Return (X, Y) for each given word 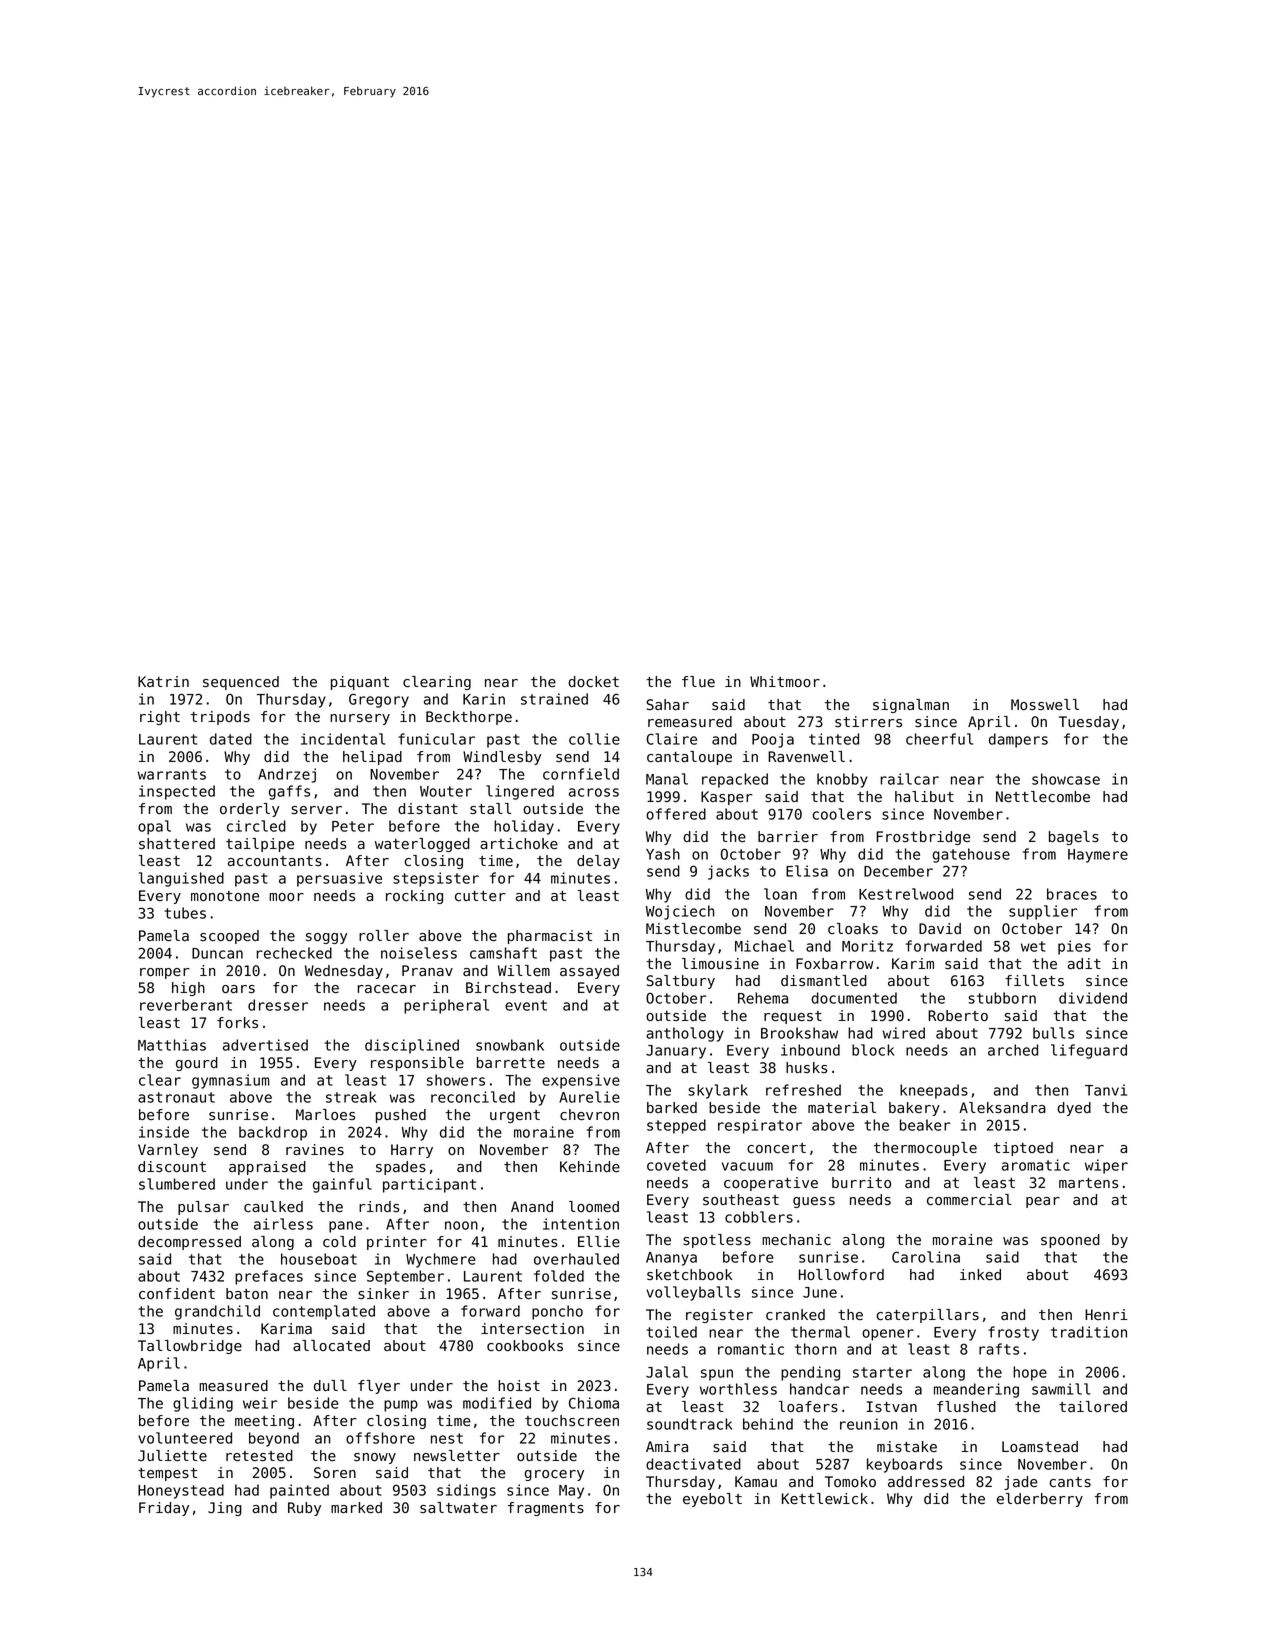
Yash (663, 854)
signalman (911, 706)
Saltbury (680, 982)
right (160, 718)
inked (980, 1275)
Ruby (304, 1509)
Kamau (756, 1481)
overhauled (576, 1259)
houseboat (319, 1259)
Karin (484, 699)
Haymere (1098, 856)
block (873, 1050)
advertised (265, 1045)
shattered (177, 844)
